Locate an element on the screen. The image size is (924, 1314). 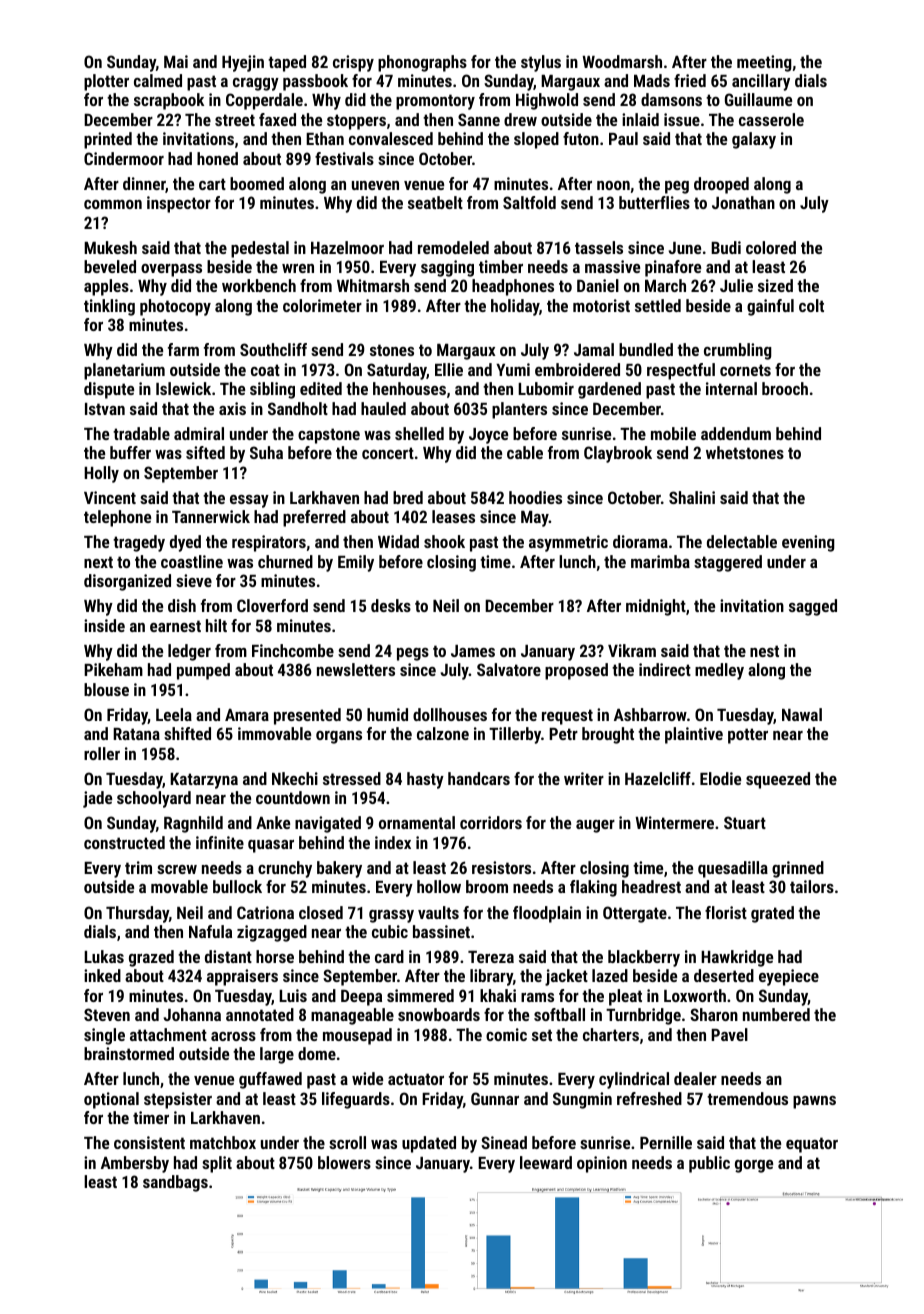
crumbling is located at coordinates (738, 351).
